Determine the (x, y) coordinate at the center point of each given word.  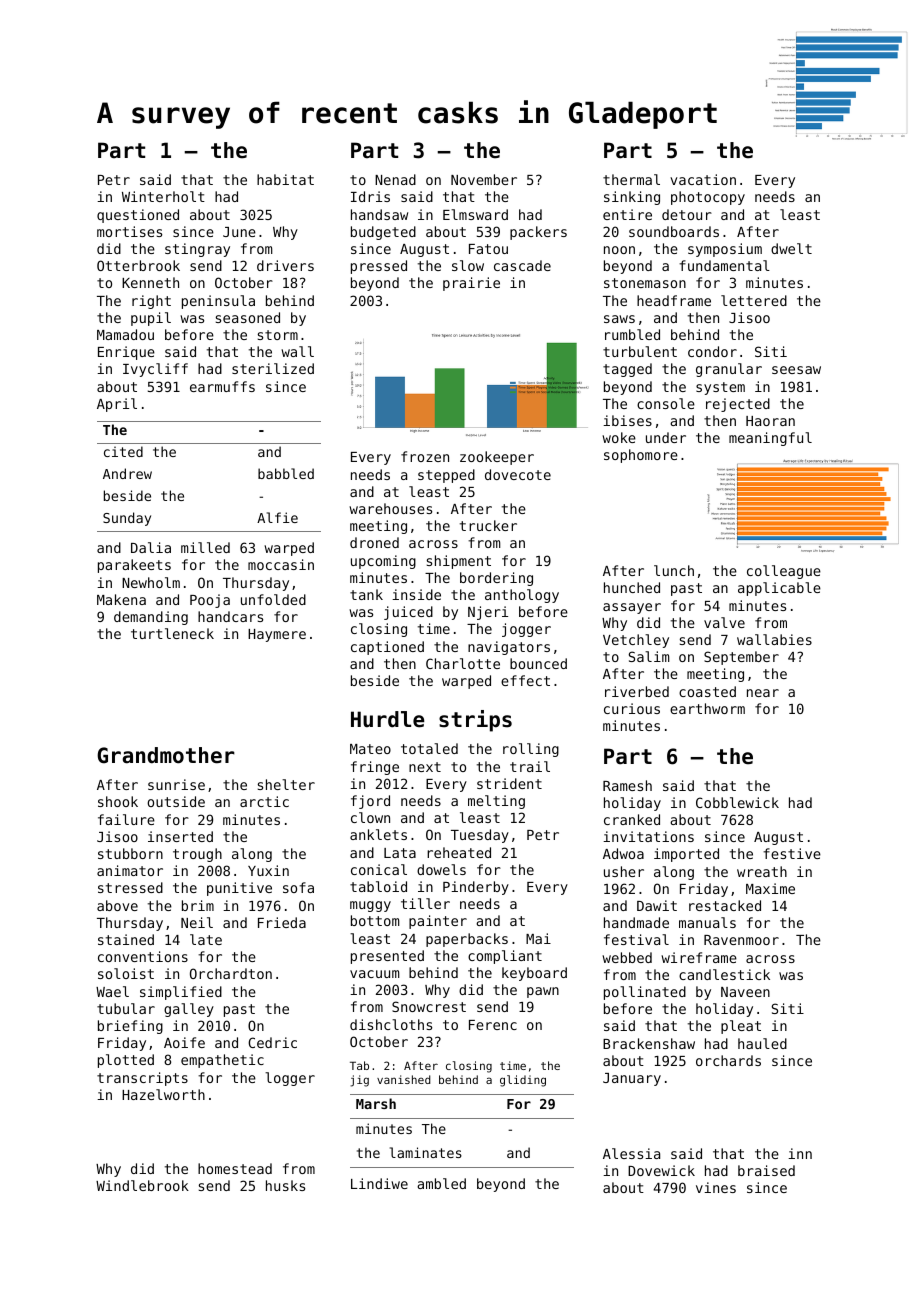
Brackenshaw (649, 1043)
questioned (138, 216)
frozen (425, 456)
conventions (143, 956)
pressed (379, 267)
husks (285, 1185)
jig (360, 1081)
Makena (121, 599)
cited (123, 451)
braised (766, 1170)
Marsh (376, 1103)
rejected (738, 405)
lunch (674, 570)
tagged (627, 370)
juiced (408, 613)
